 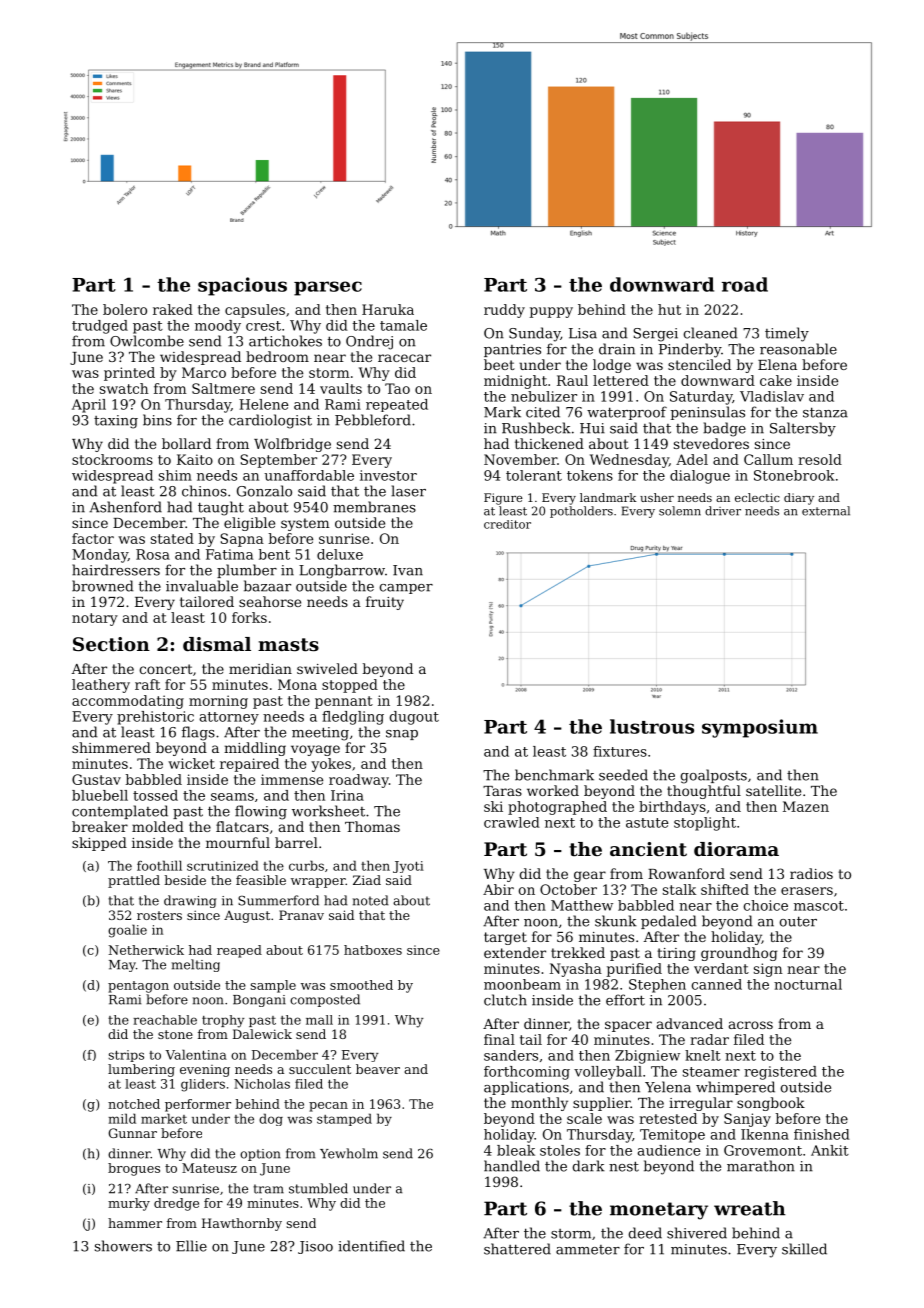 What do you see at coordinates (787, 334) in the page?
I see `timely` at bounding box center [787, 334].
